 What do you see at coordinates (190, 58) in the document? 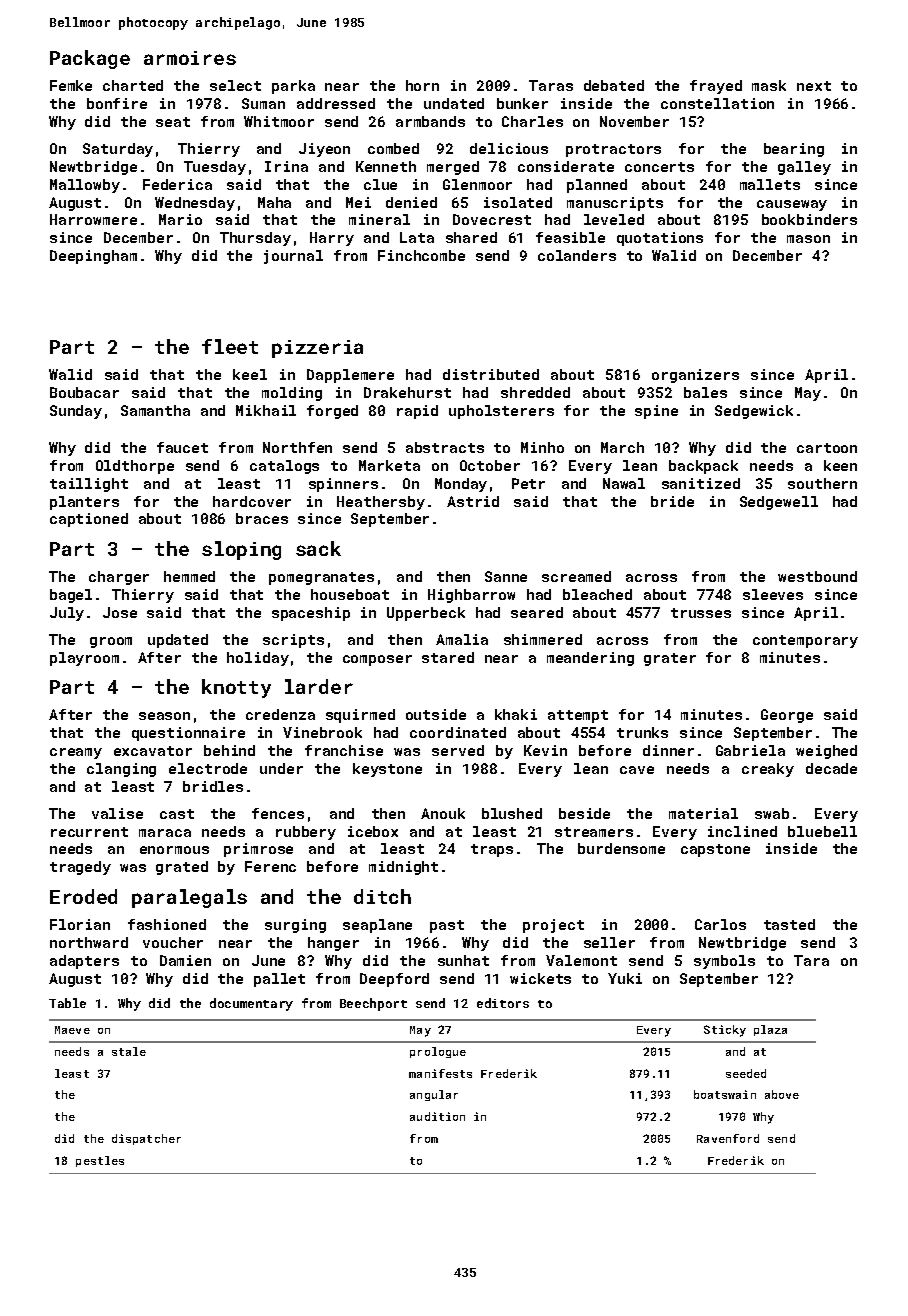
I see `armoires` at bounding box center [190, 58].
